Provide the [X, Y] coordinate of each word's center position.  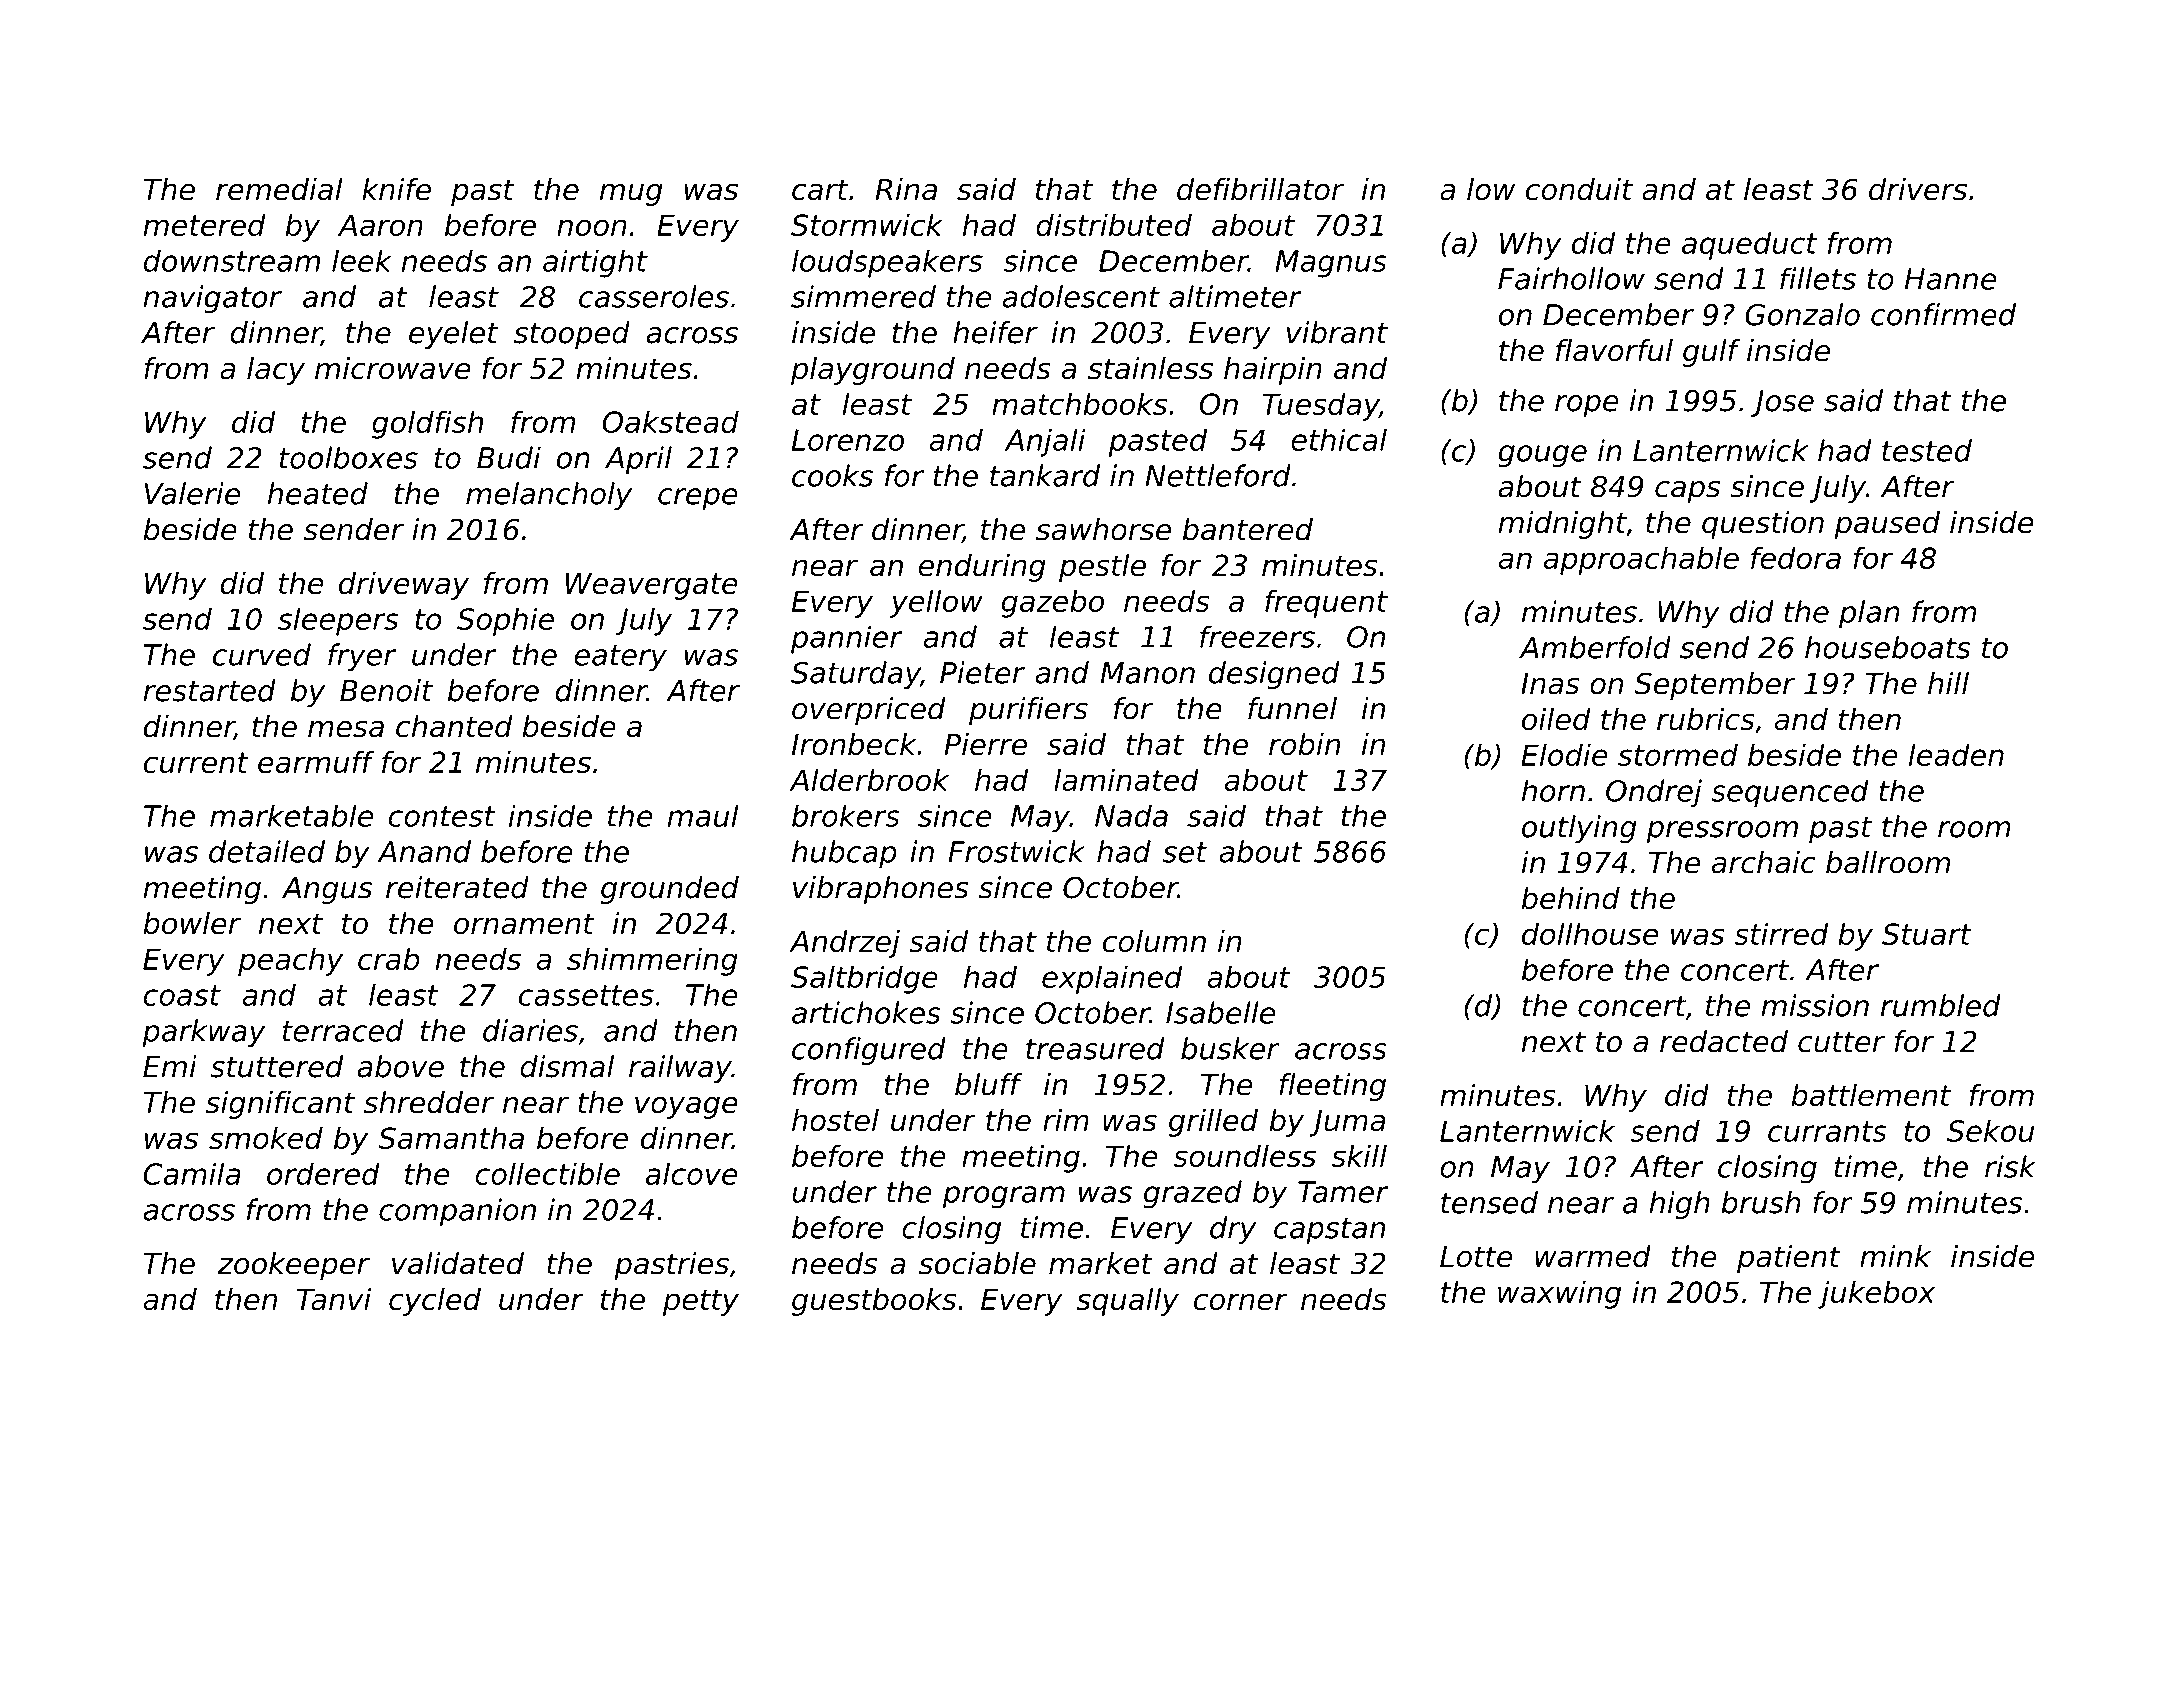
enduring [982, 568]
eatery [620, 658]
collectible [547, 1173]
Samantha [451, 1138]
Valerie [192, 493]
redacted [1724, 1041]
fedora [1796, 557]
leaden [1956, 754]
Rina [906, 189]
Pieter [982, 672]
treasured [1095, 1048]
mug [631, 194]
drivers [1918, 189]
